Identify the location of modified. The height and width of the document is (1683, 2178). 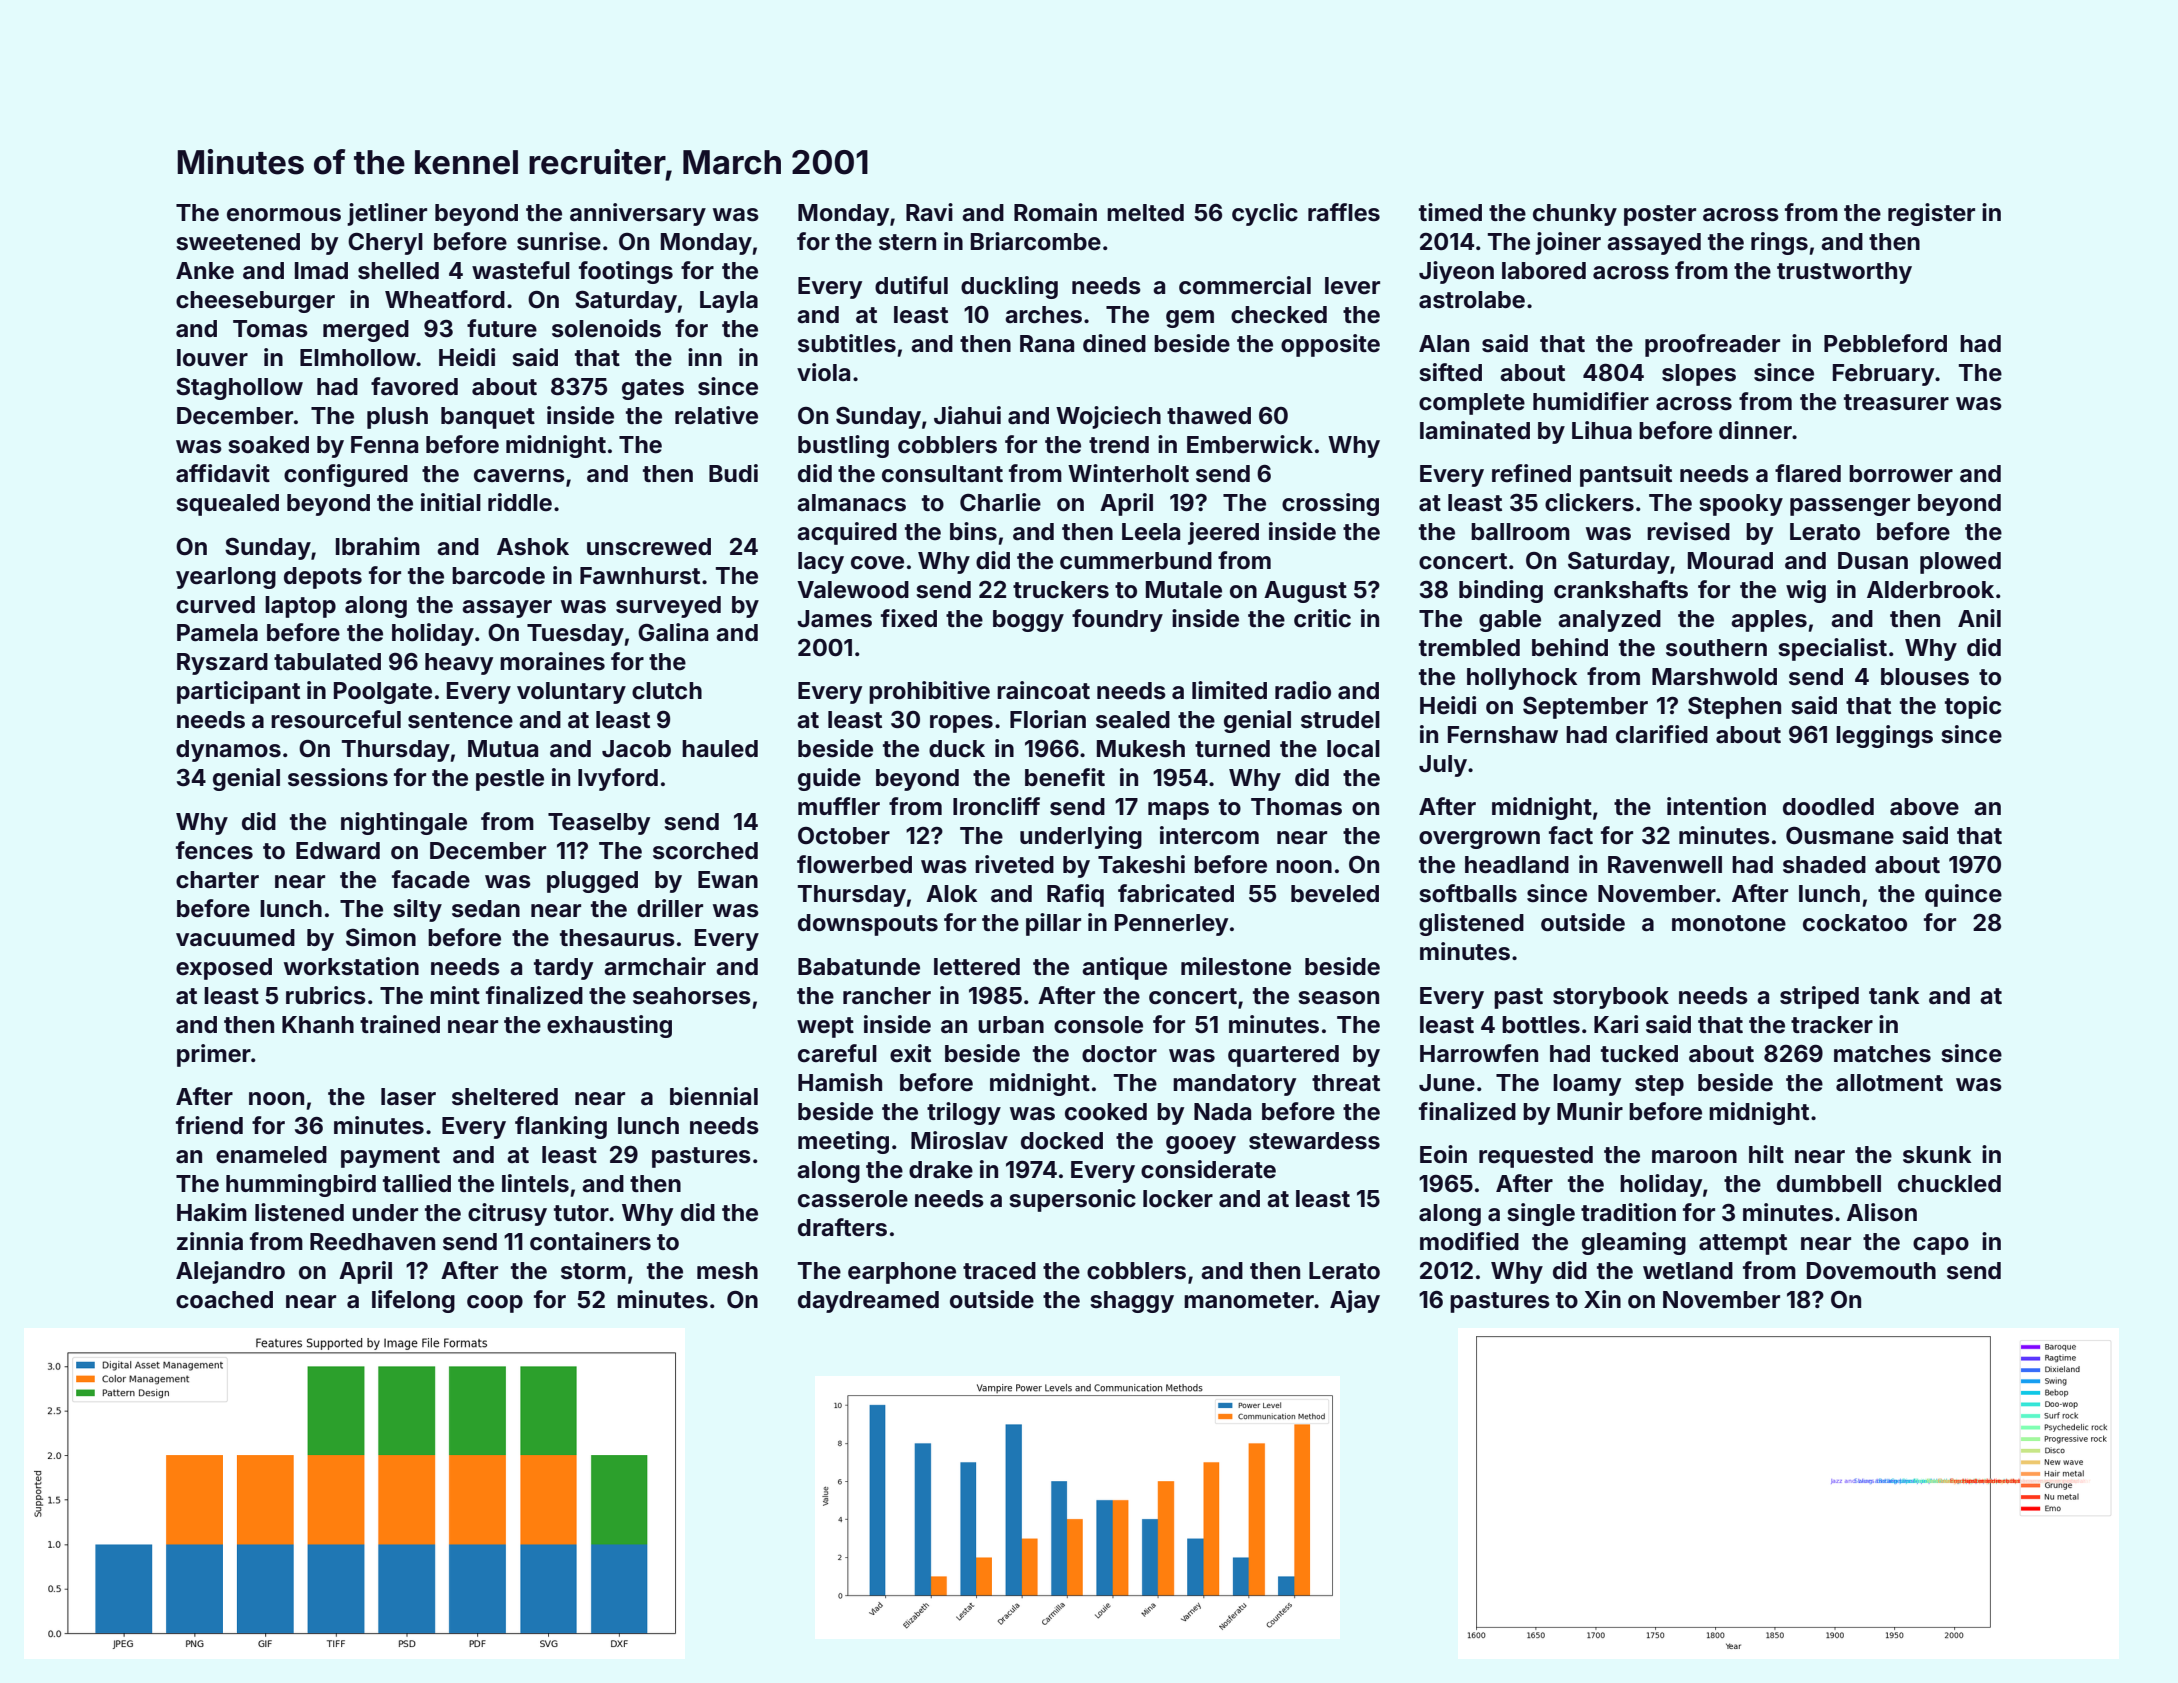
(1469, 1241).
